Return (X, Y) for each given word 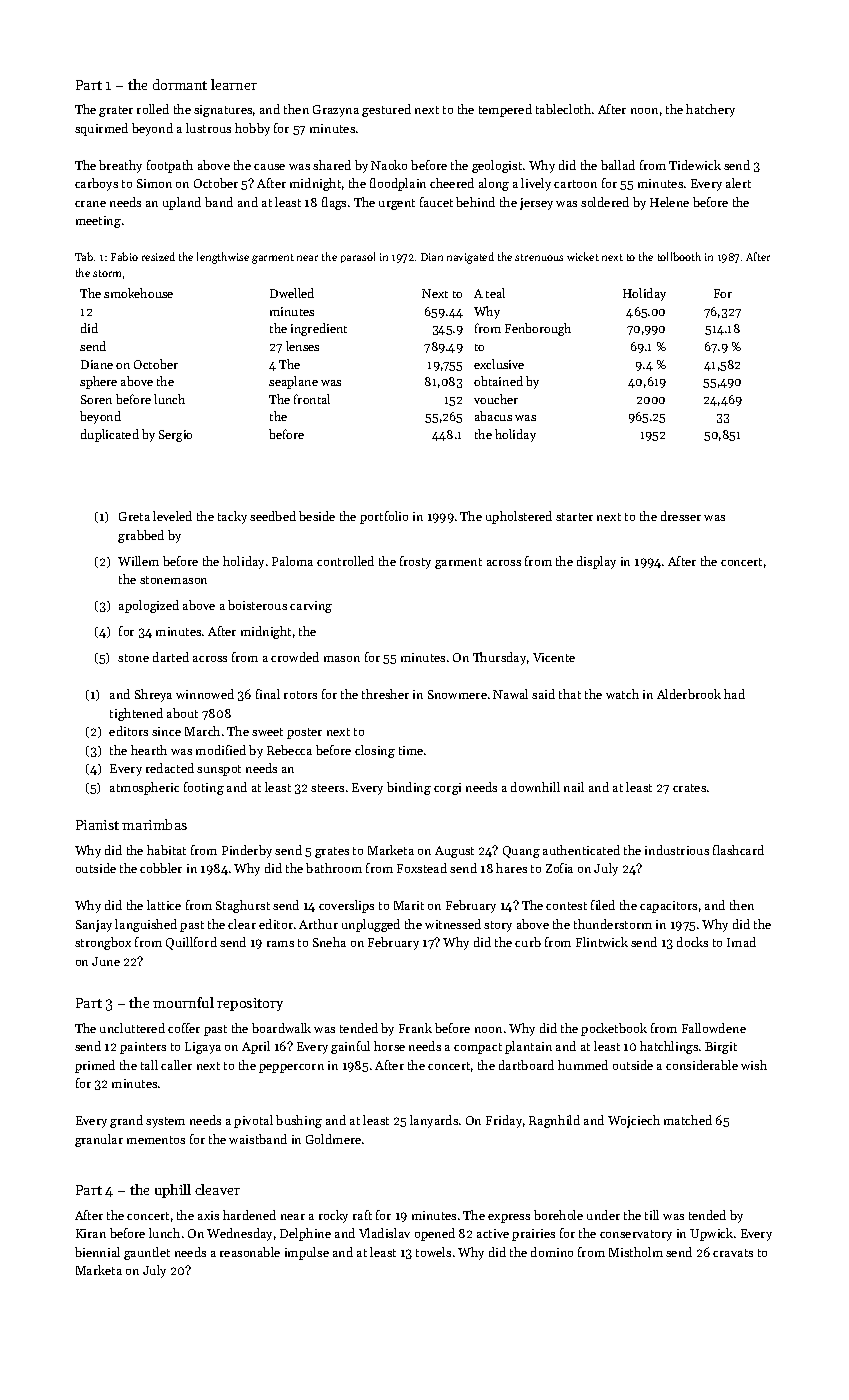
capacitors (668, 907)
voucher (496, 399)
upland (182, 203)
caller (176, 1065)
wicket (583, 256)
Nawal (510, 694)
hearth (149, 750)
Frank (415, 1028)
